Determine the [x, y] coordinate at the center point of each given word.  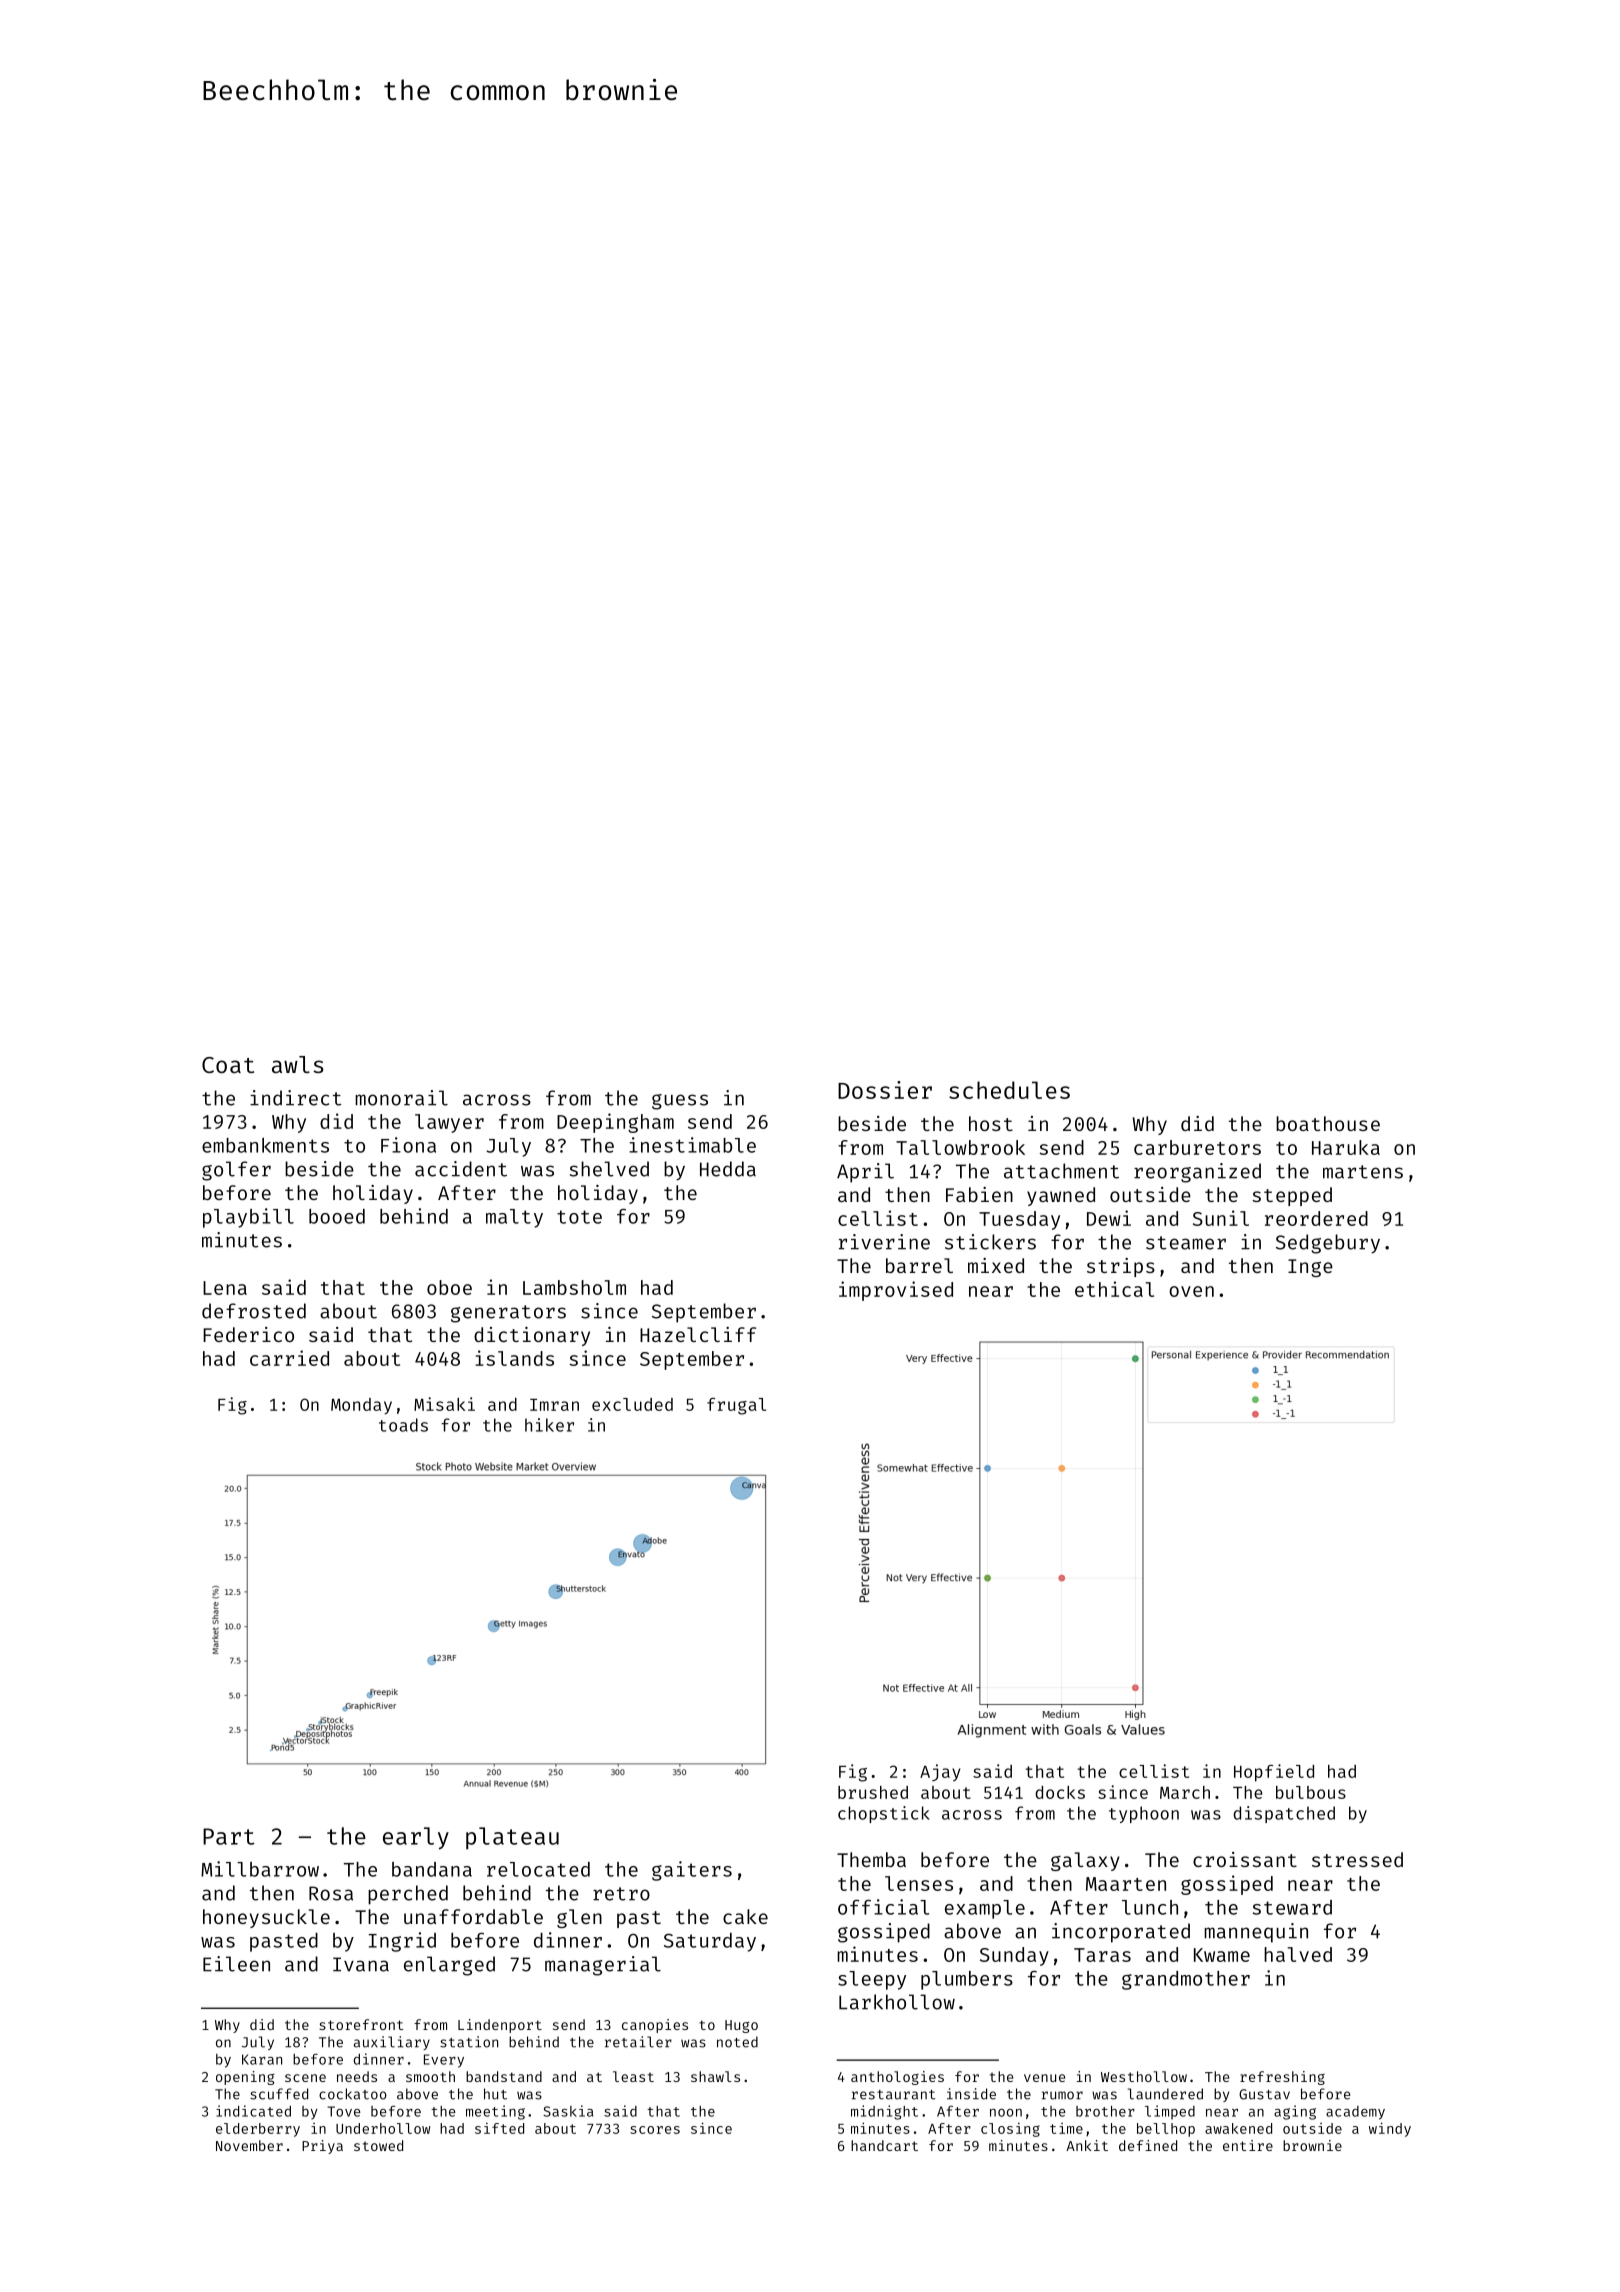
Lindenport [500, 2026]
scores [655, 2130]
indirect [296, 1098]
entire [1248, 2145]
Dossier [885, 1090]
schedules [1009, 1090]
